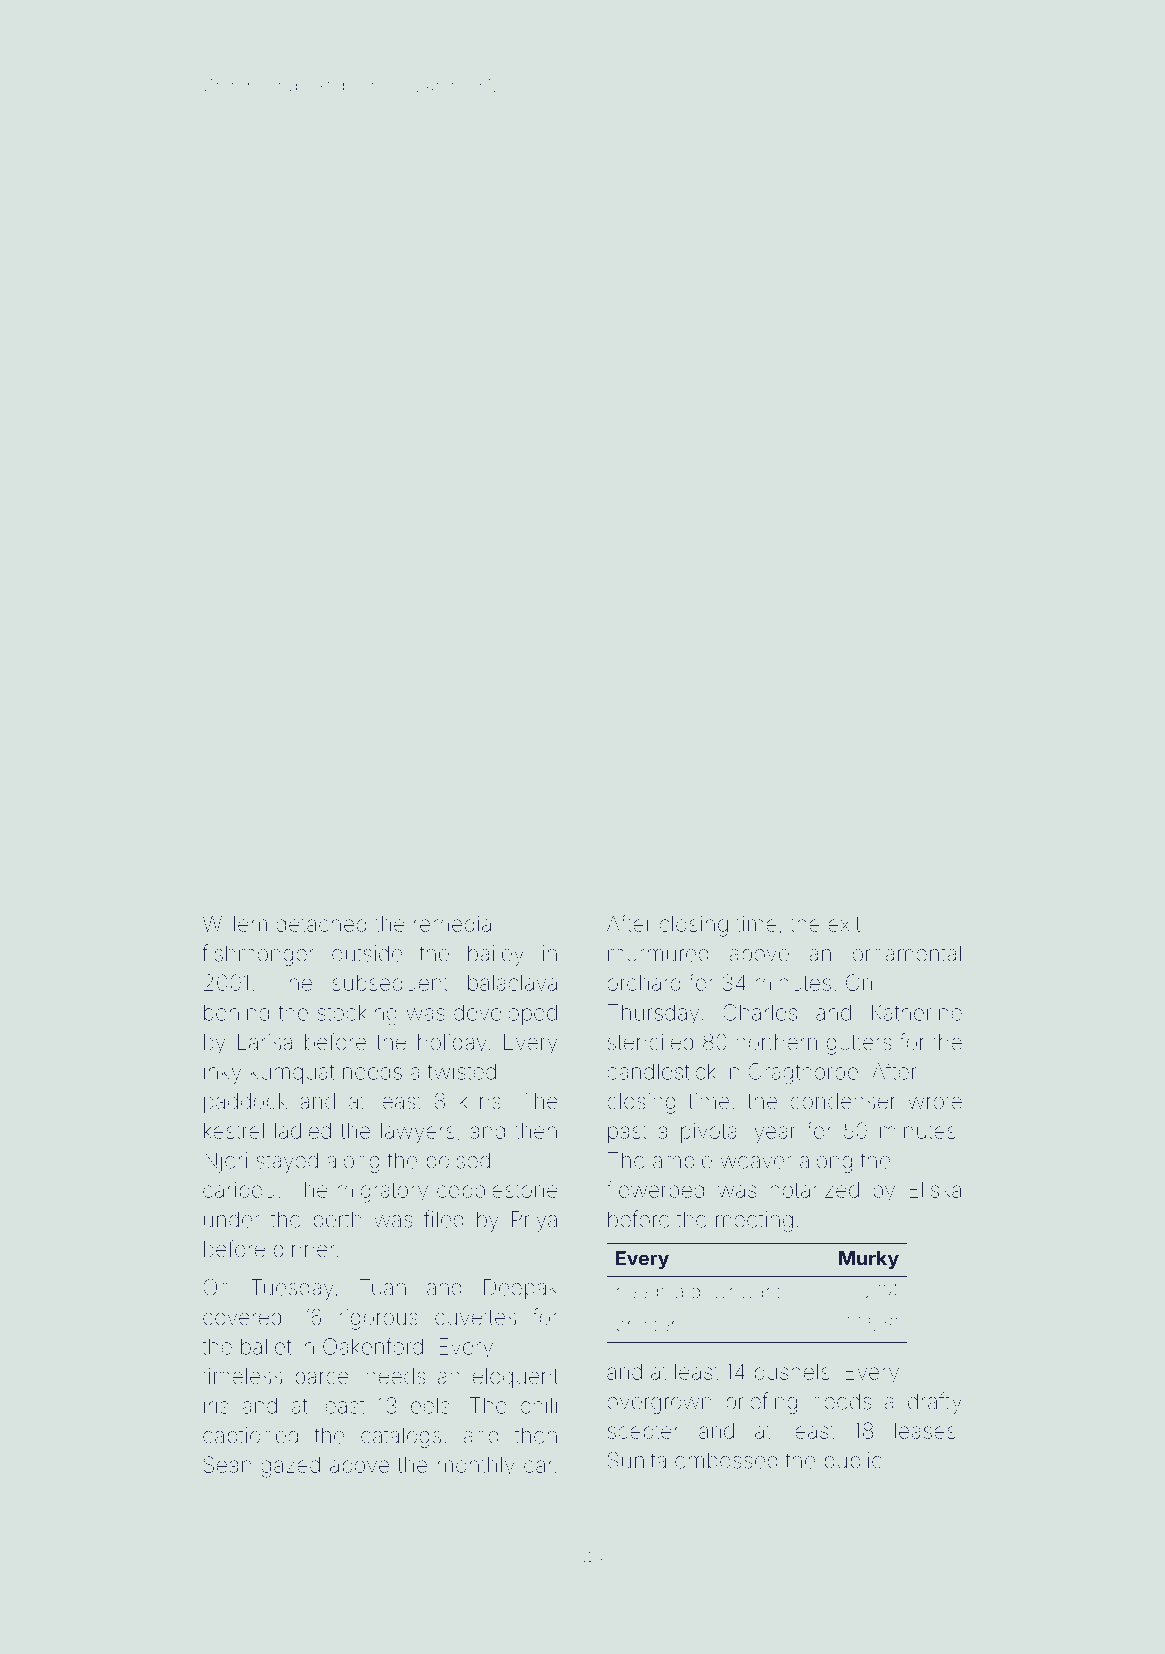 The image size is (1165, 1654). Describe the element at coordinates (869, 1260) in the page. I see `Murky` at that location.
